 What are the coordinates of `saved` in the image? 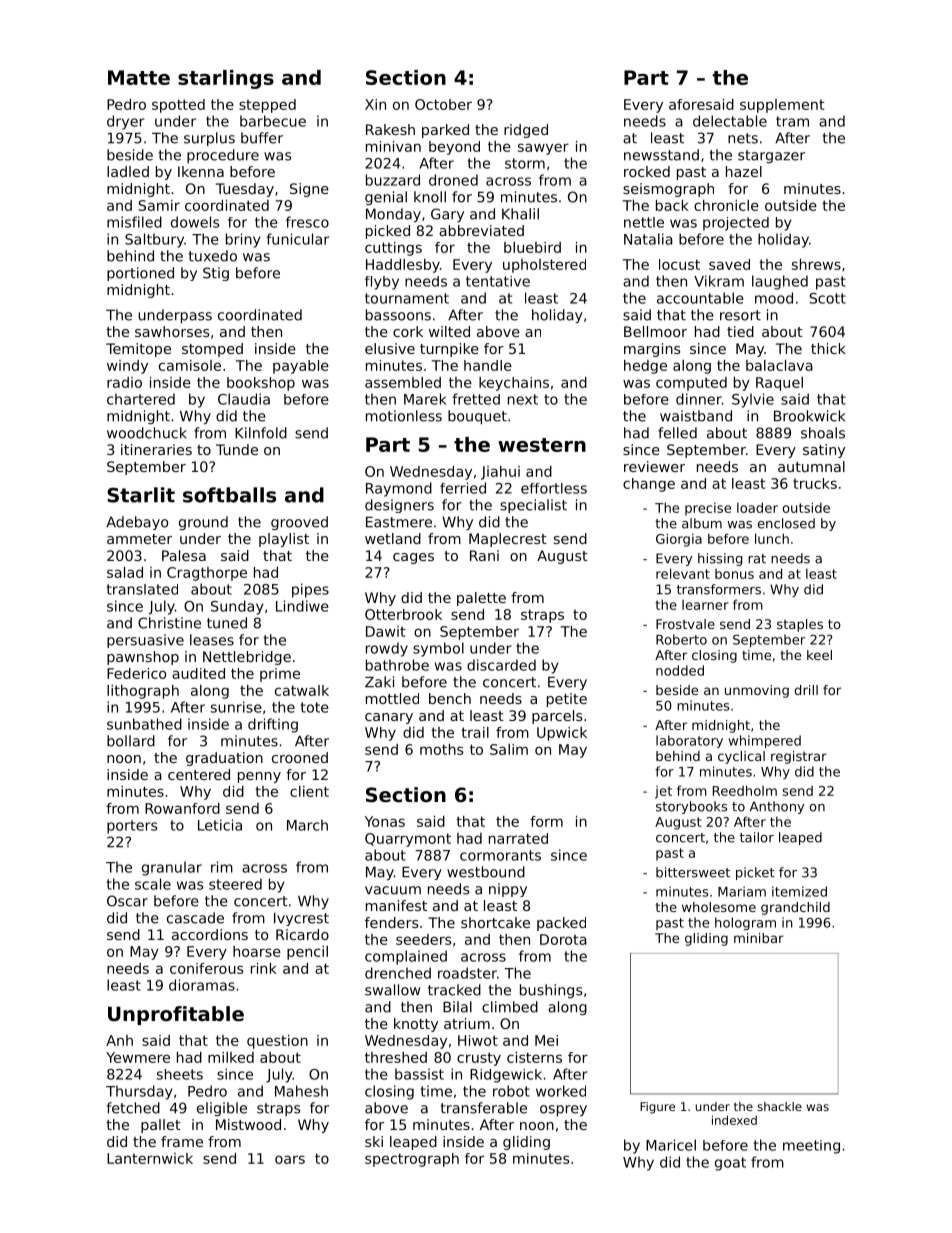 It's located at (729, 264).
